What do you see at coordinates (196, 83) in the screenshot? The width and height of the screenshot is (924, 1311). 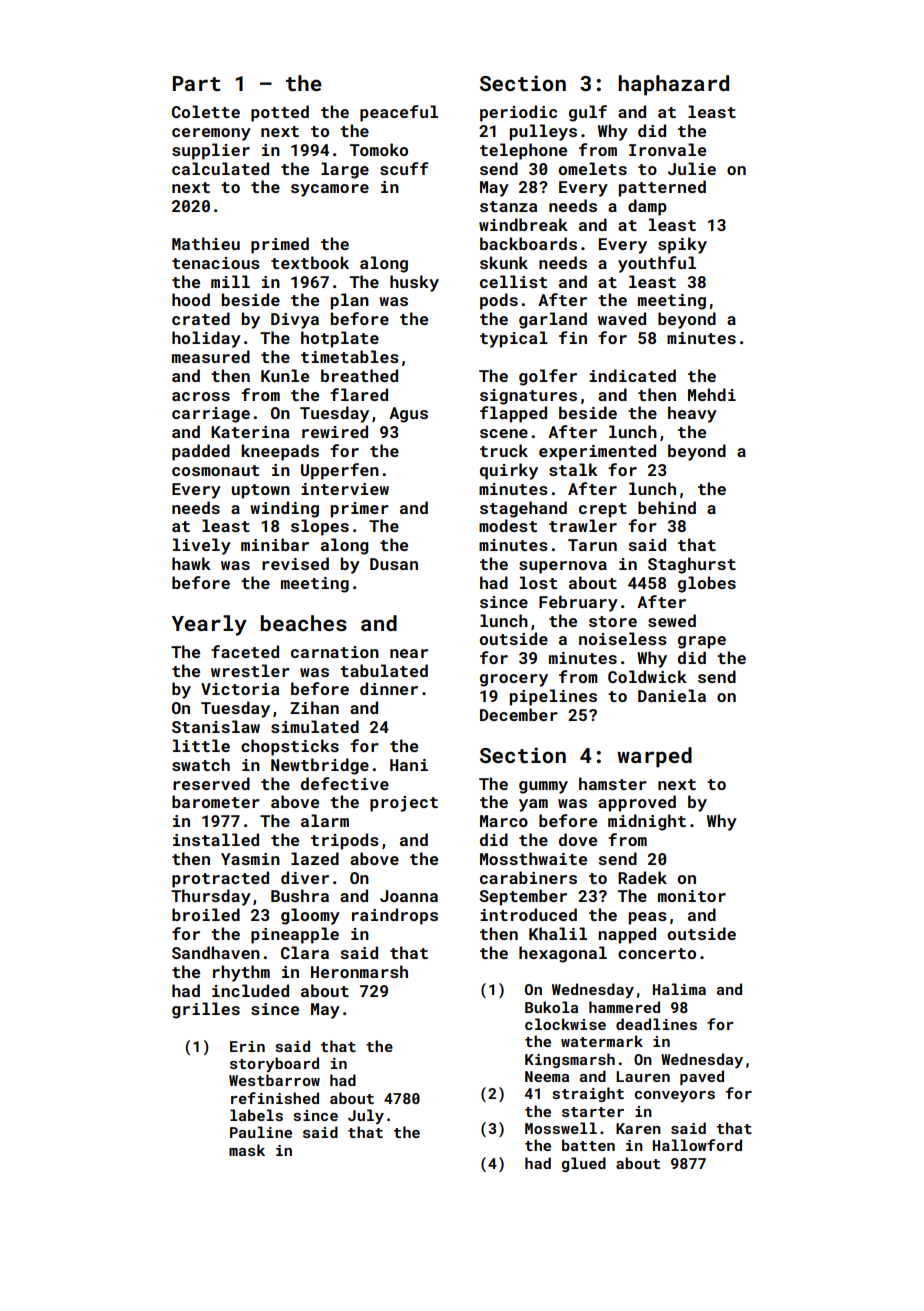 I see `Part` at bounding box center [196, 83].
